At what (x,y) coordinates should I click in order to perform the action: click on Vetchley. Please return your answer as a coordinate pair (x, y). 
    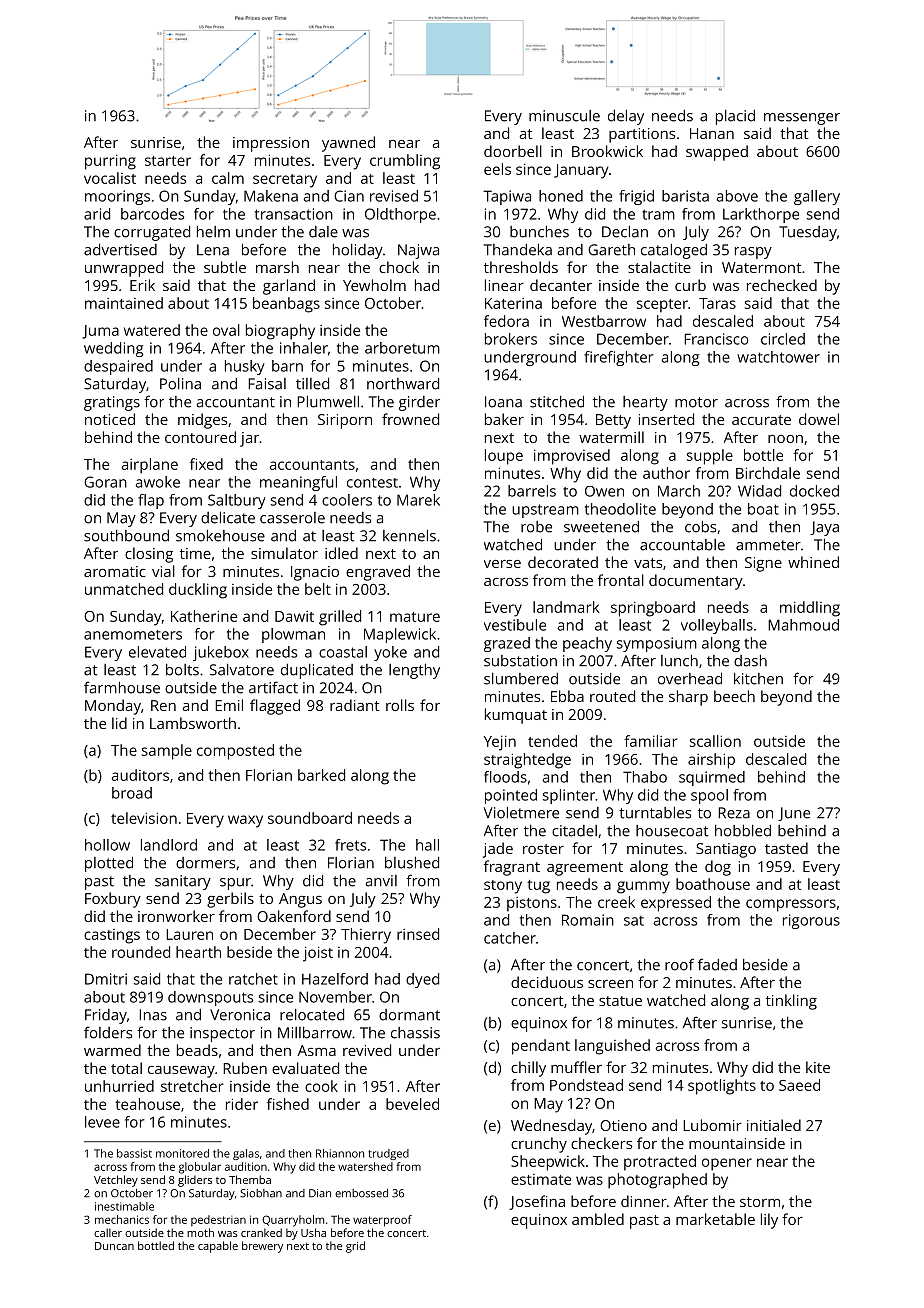
    Looking at the image, I should click on (116, 1181).
